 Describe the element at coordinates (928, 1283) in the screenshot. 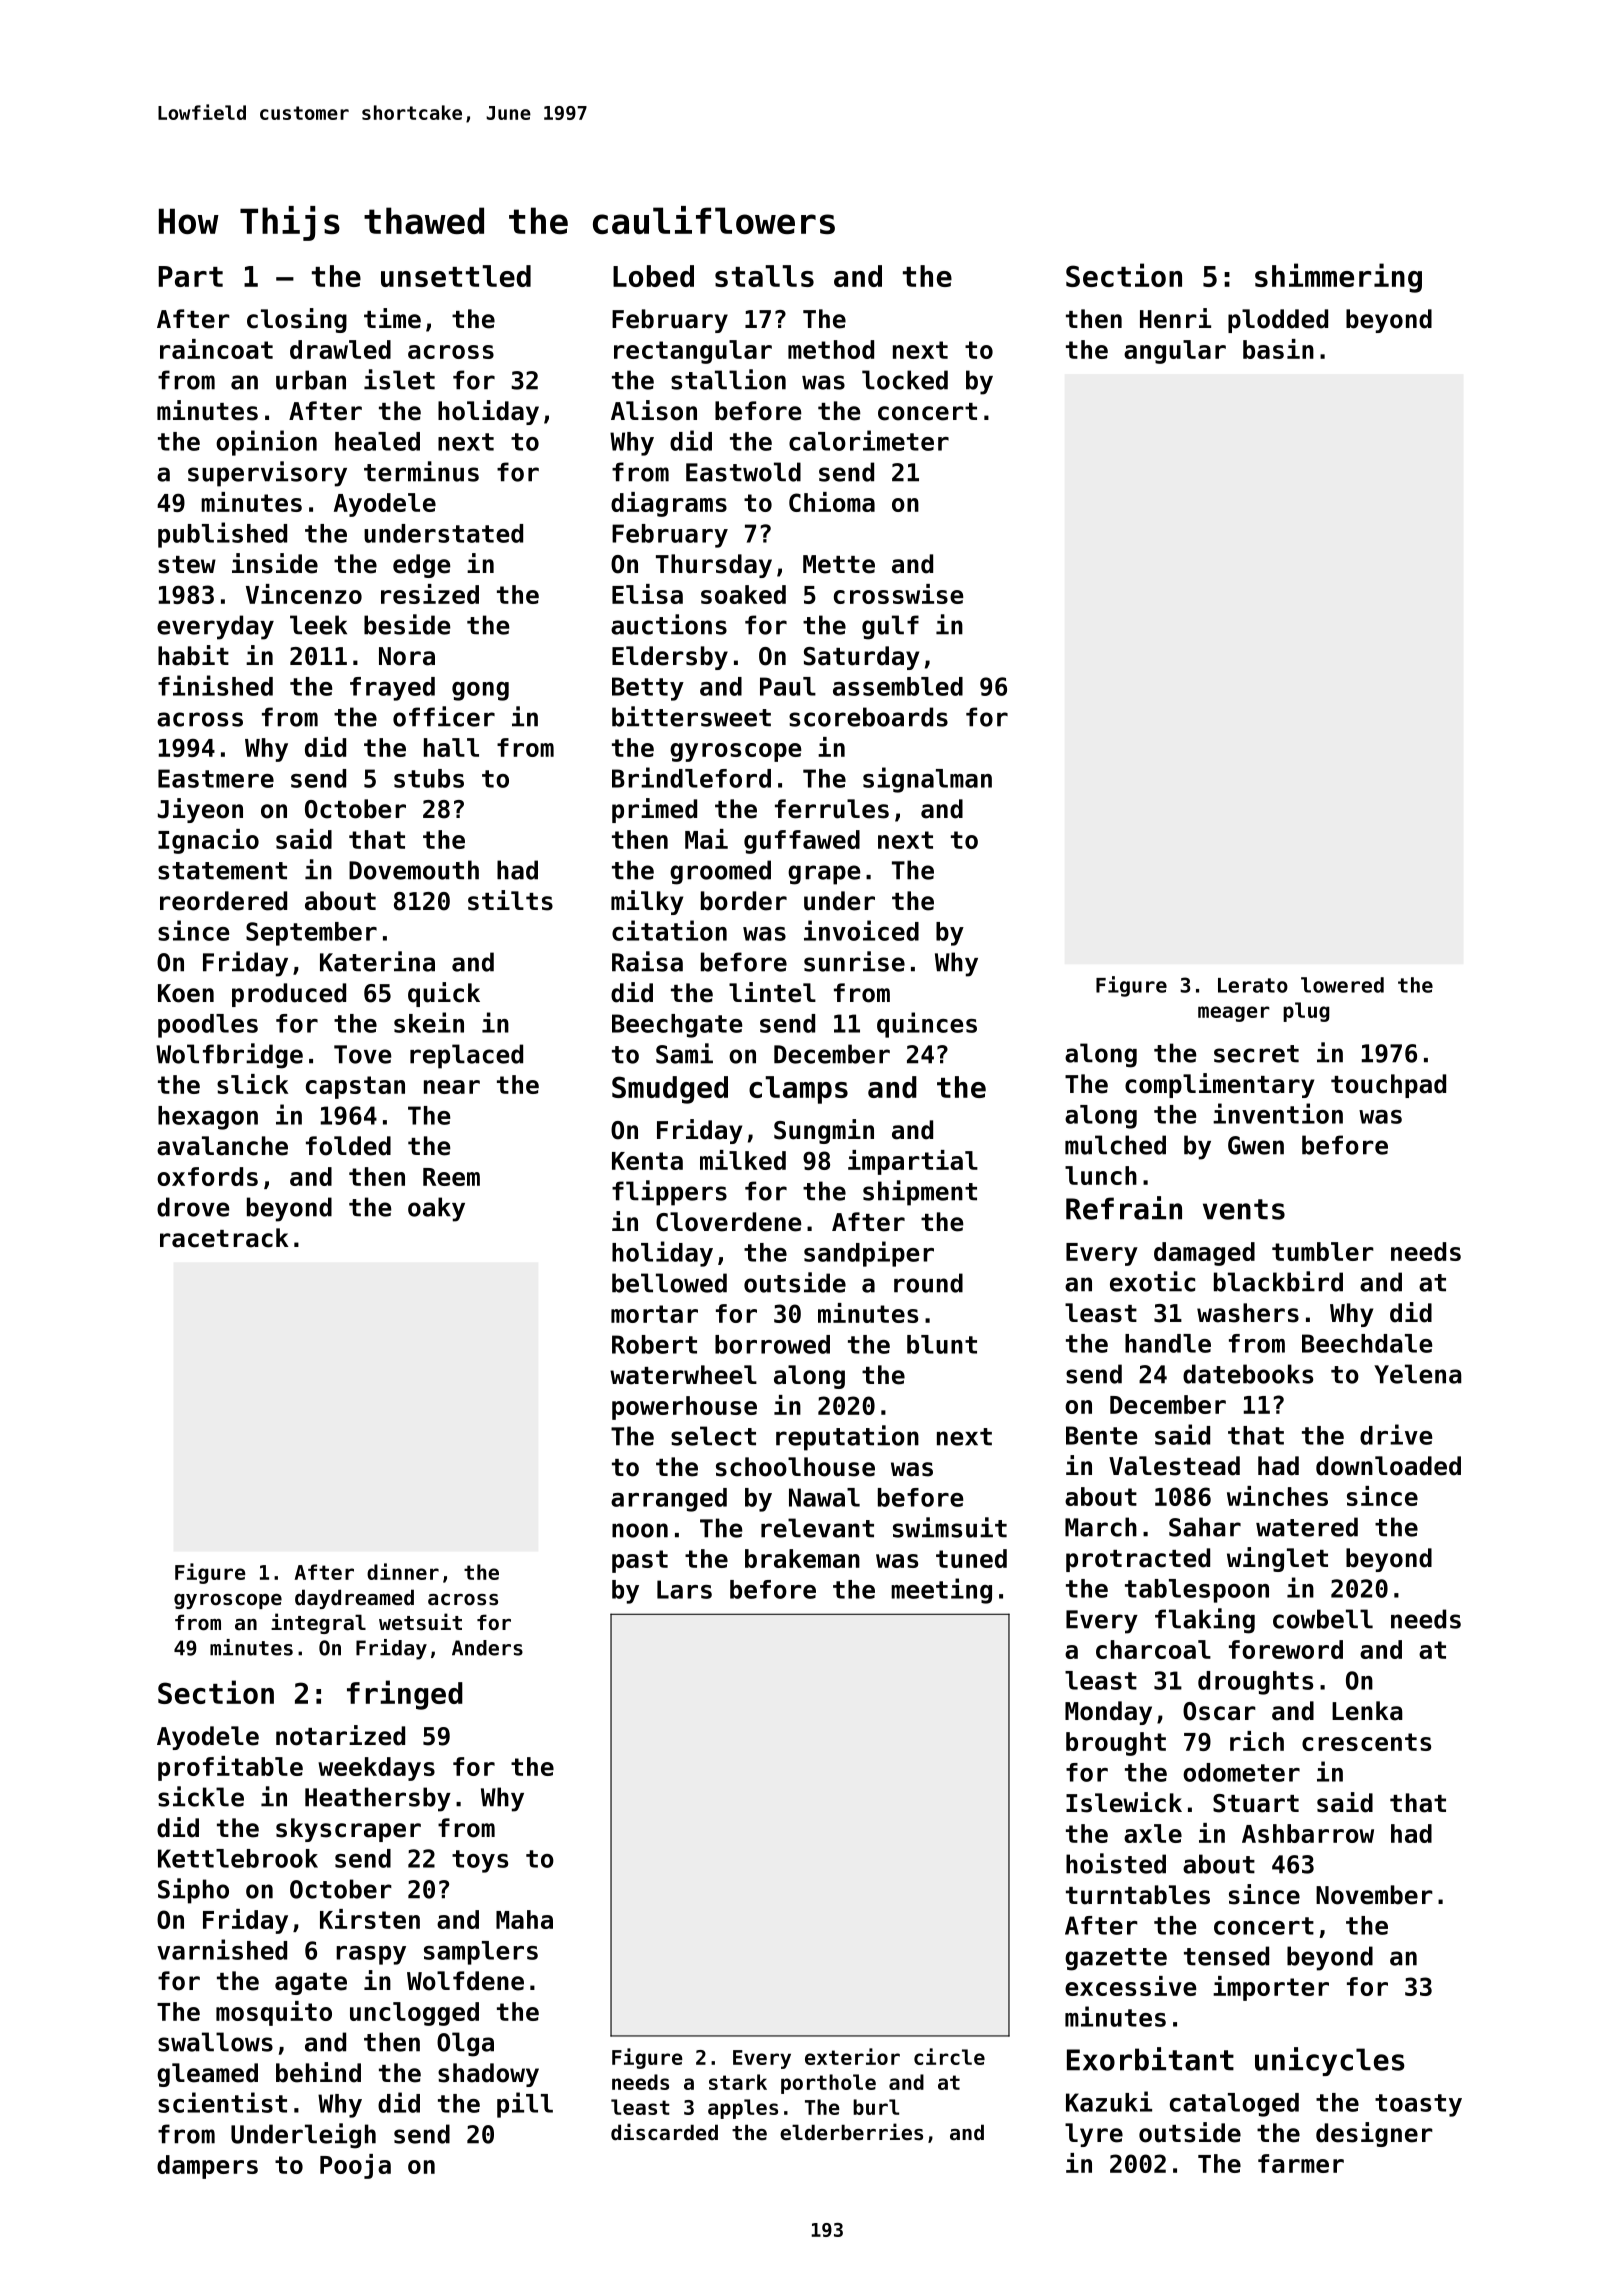

I see `round` at that location.
